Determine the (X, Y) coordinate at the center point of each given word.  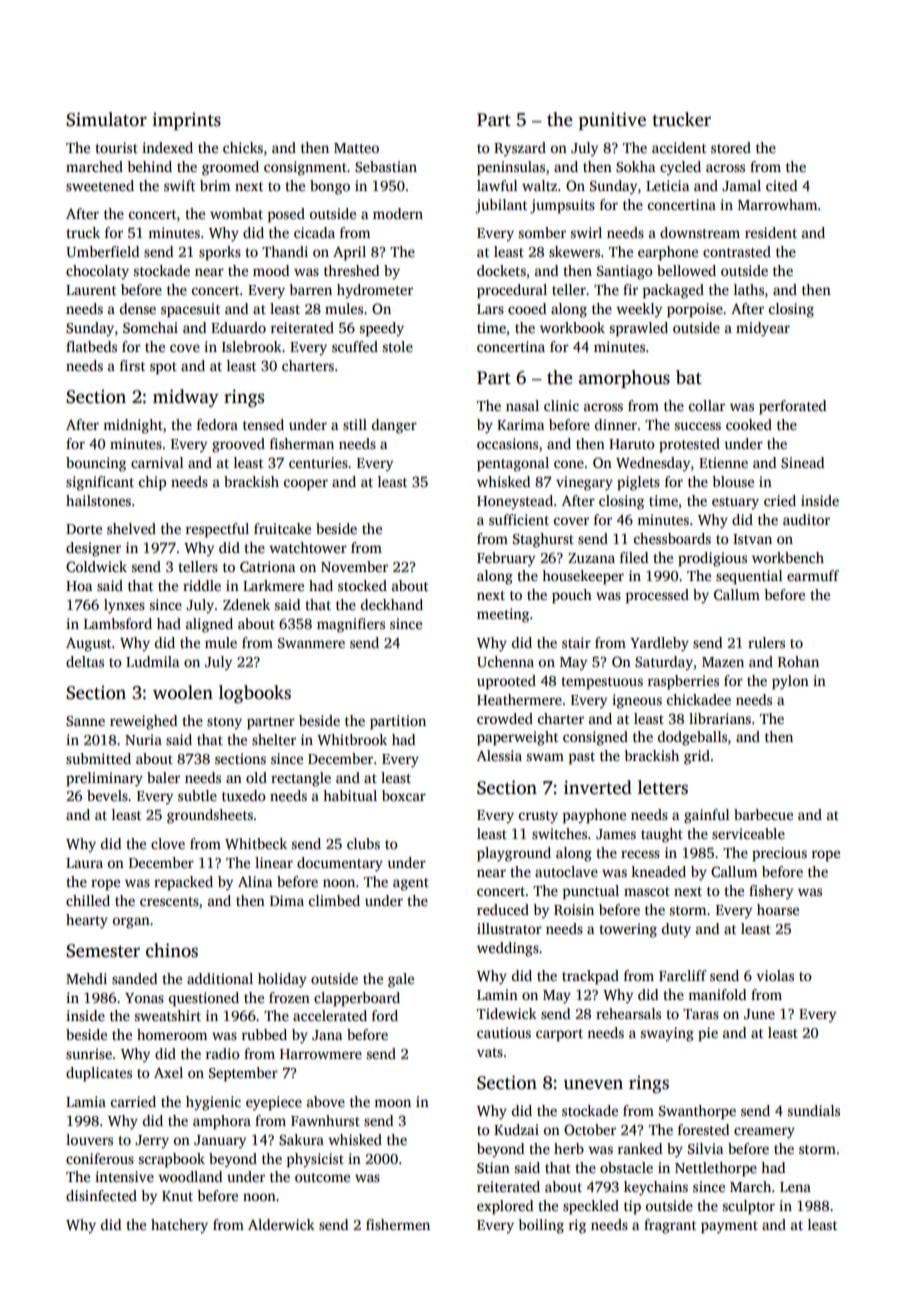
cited (781, 185)
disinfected (101, 1195)
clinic (561, 405)
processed (657, 596)
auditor (806, 519)
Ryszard (520, 149)
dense (138, 308)
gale (401, 980)
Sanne (85, 721)
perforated (792, 407)
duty (676, 930)
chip (152, 483)
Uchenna (505, 661)
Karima (520, 424)
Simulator (106, 119)
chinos (172, 950)
